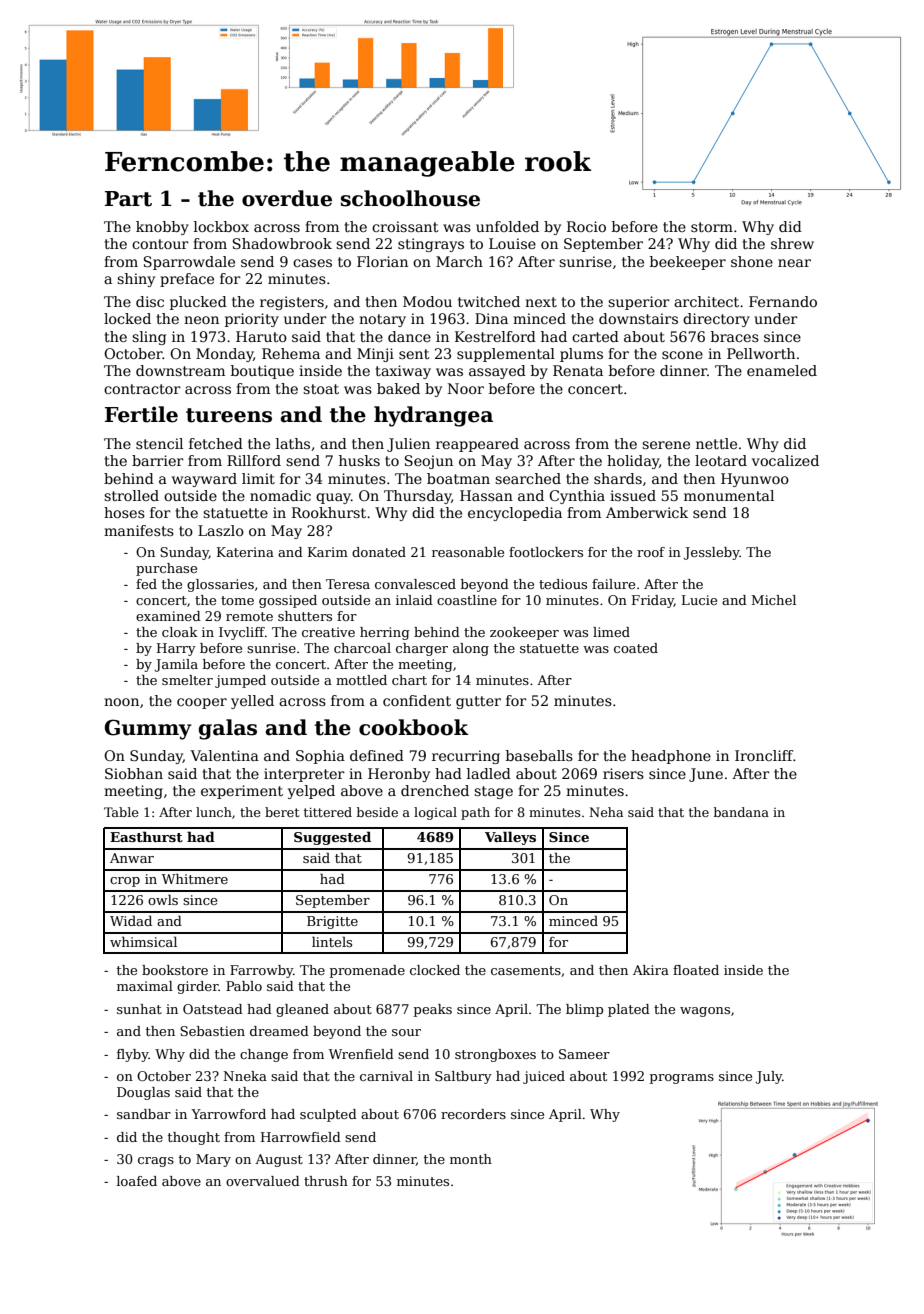  Describe the element at coordinates (651, 970) in the image. I see `Akira` at that location.
